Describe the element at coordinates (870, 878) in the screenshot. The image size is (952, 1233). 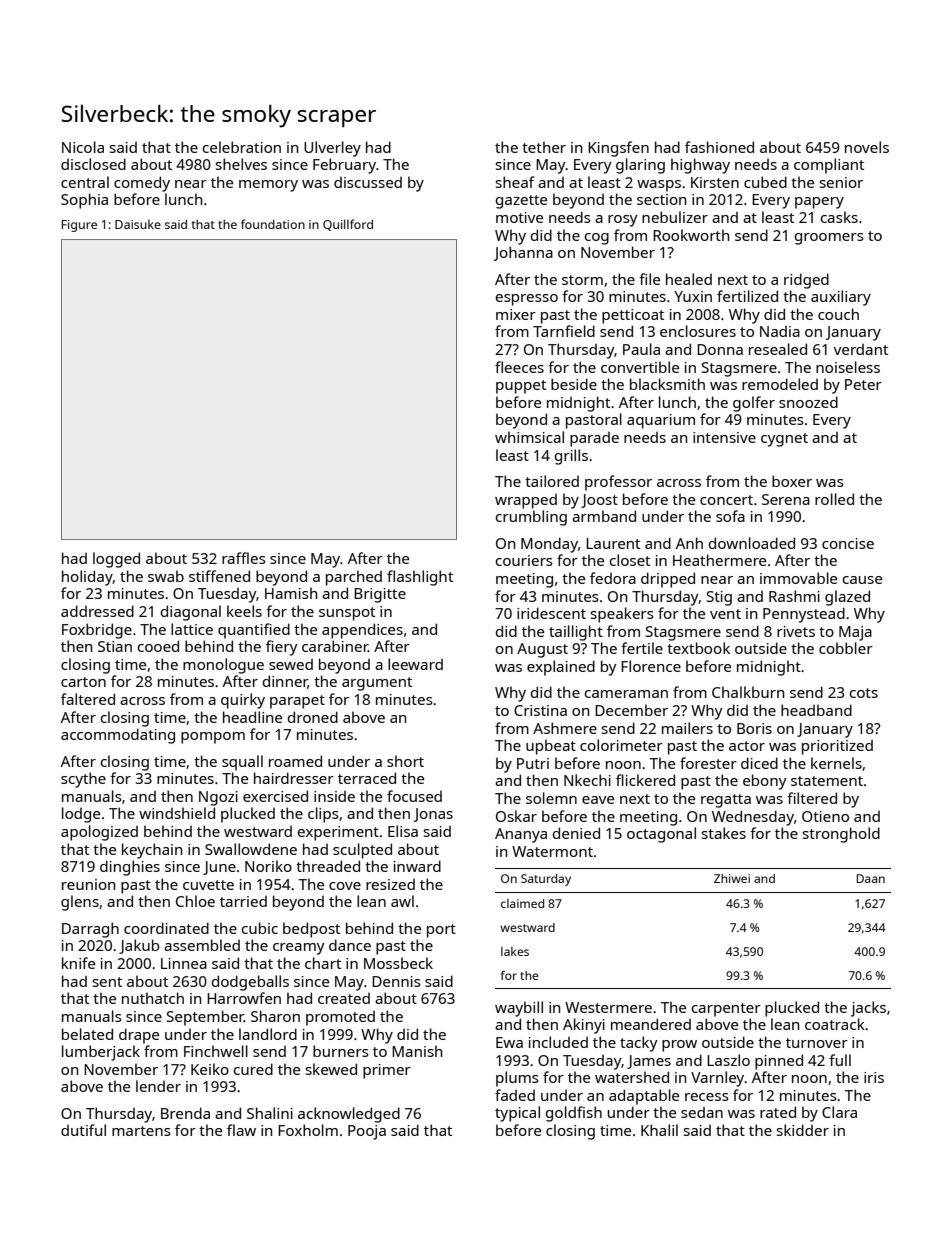
I see `Daan` at that location.
